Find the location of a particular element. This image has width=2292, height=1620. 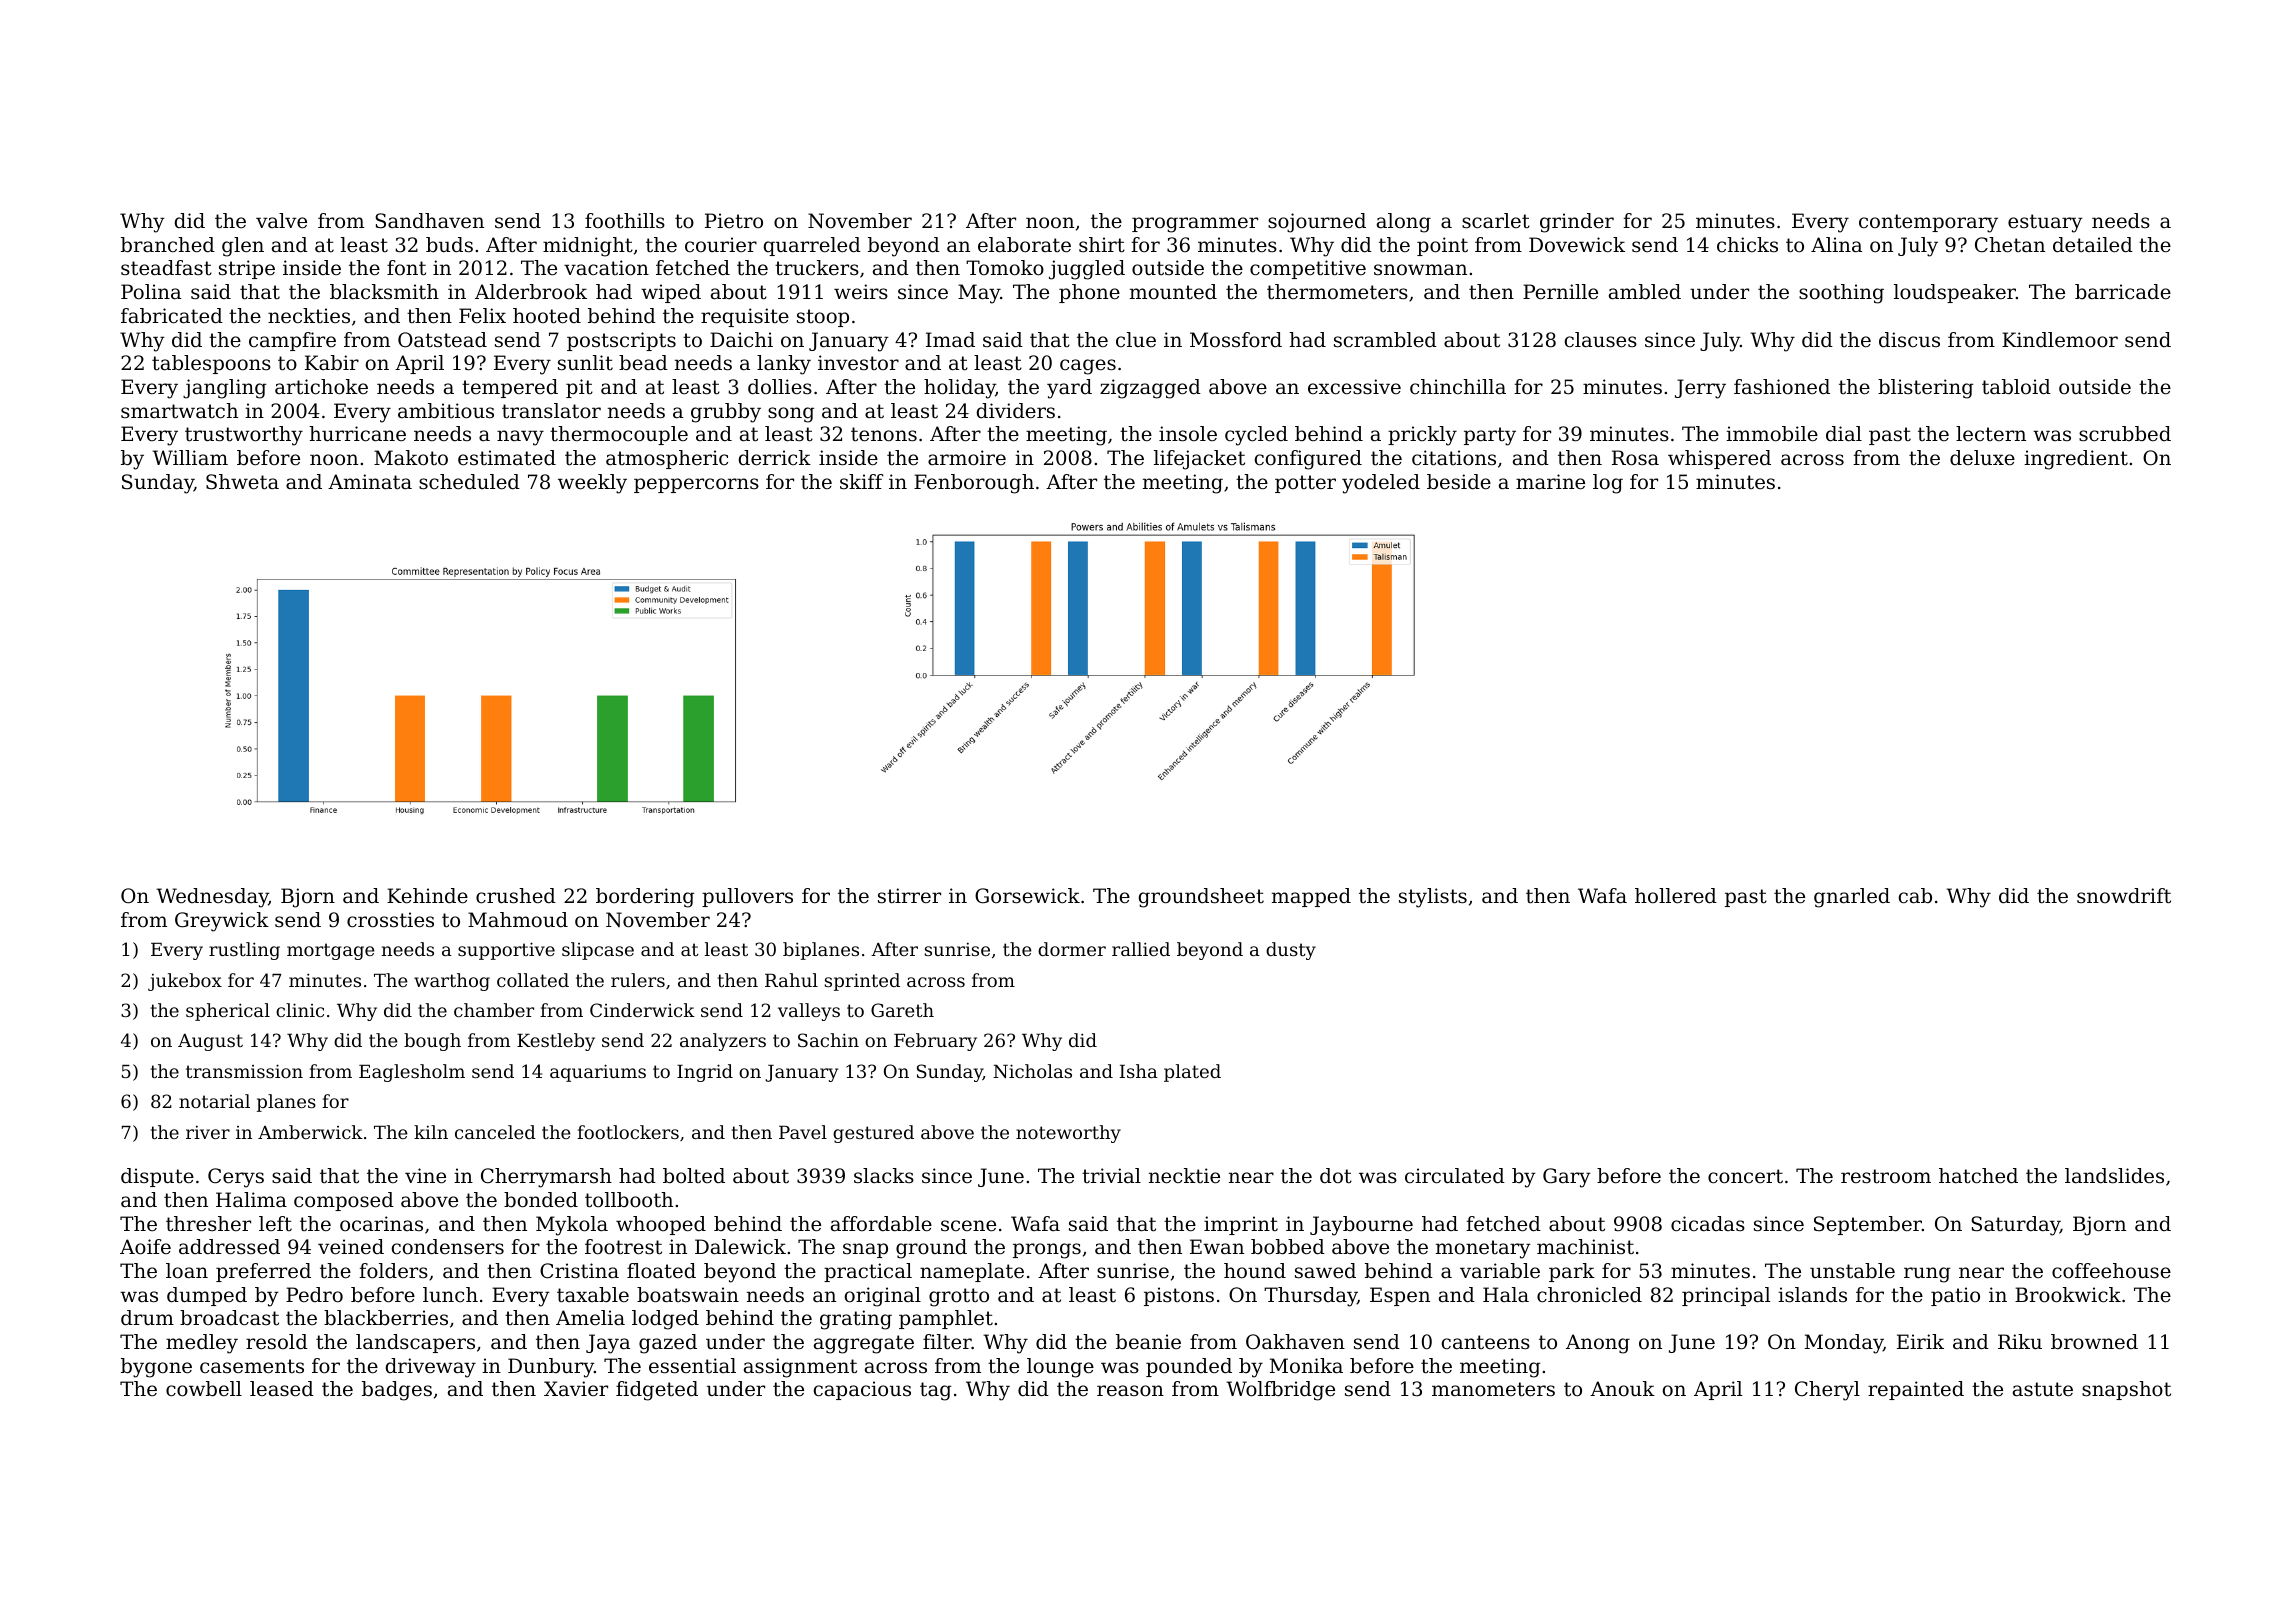

ingredient is located at coordinates (2076, 460).
